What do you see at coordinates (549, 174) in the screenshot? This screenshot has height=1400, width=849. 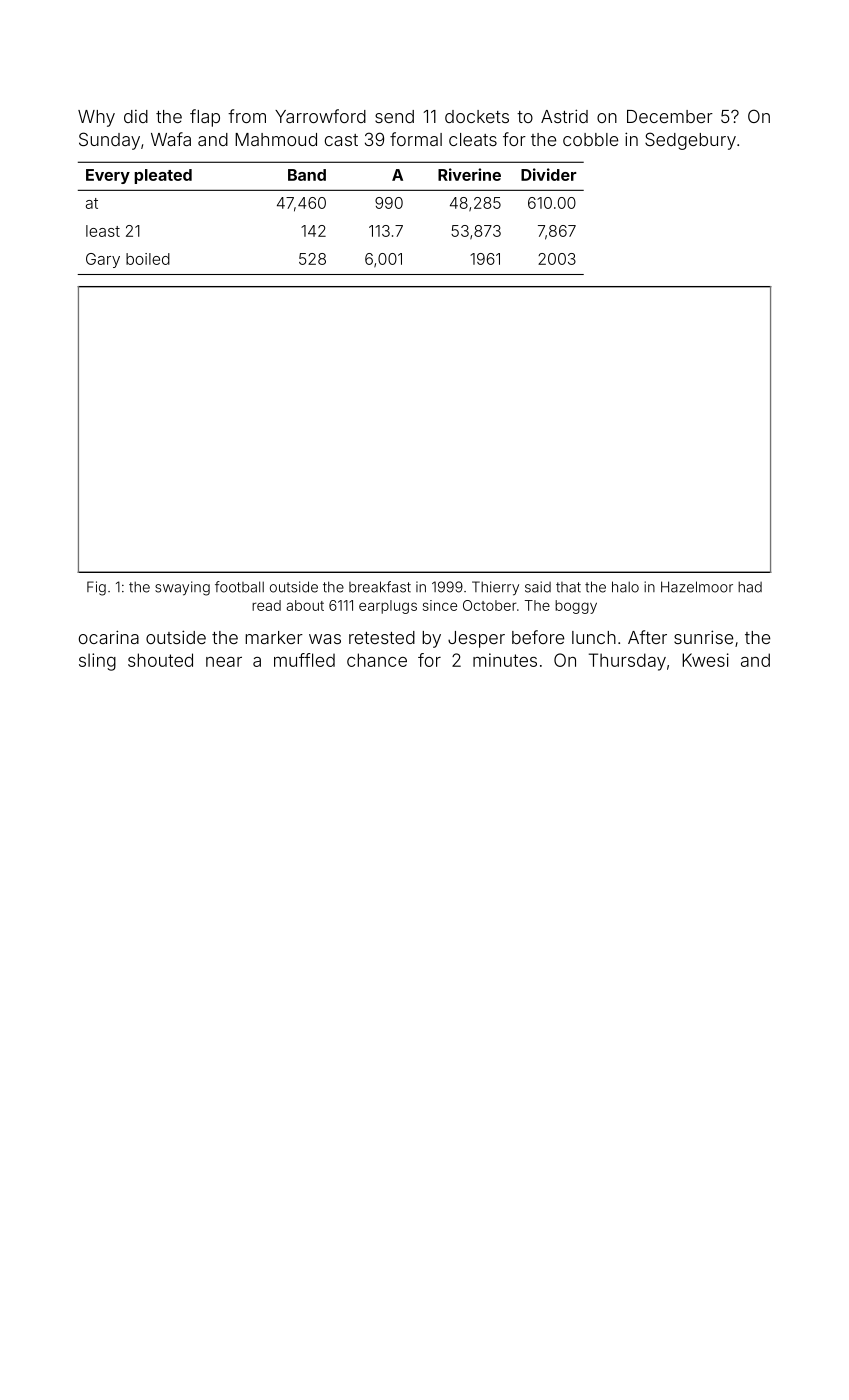 I see `Divider` at bounding box center [549, 174].
